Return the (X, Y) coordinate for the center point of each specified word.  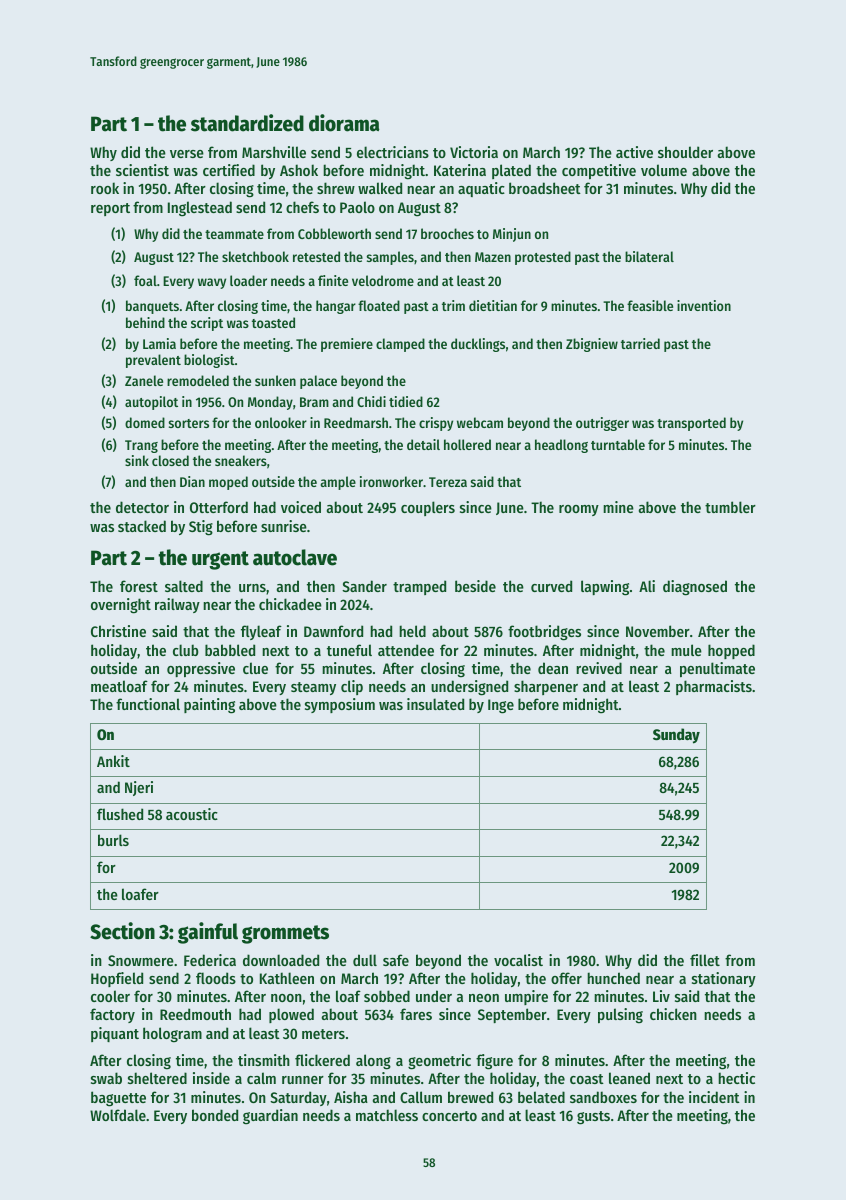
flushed (120, 814)
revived (599, 668)
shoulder (685, 152)
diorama (344, 123)
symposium (340, 705)
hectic (736, 1078)
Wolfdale (118, 1115)
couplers (428, 508)
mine (618, 507)
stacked (142, 526)
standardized (247, 123)
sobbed (387, 996)
